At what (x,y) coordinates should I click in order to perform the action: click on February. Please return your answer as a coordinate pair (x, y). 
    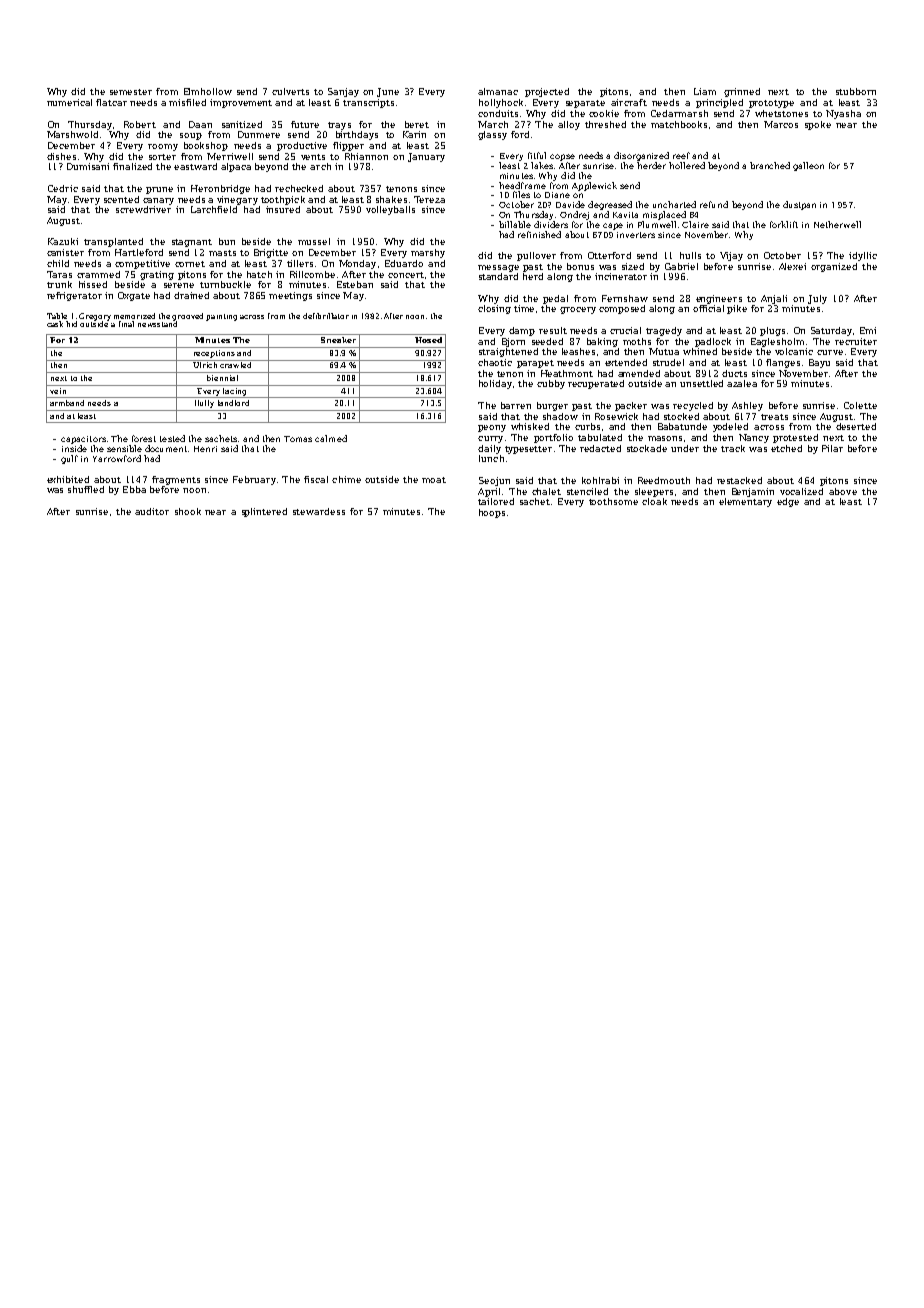
    Looking at the image, I should click on (254, 480).
